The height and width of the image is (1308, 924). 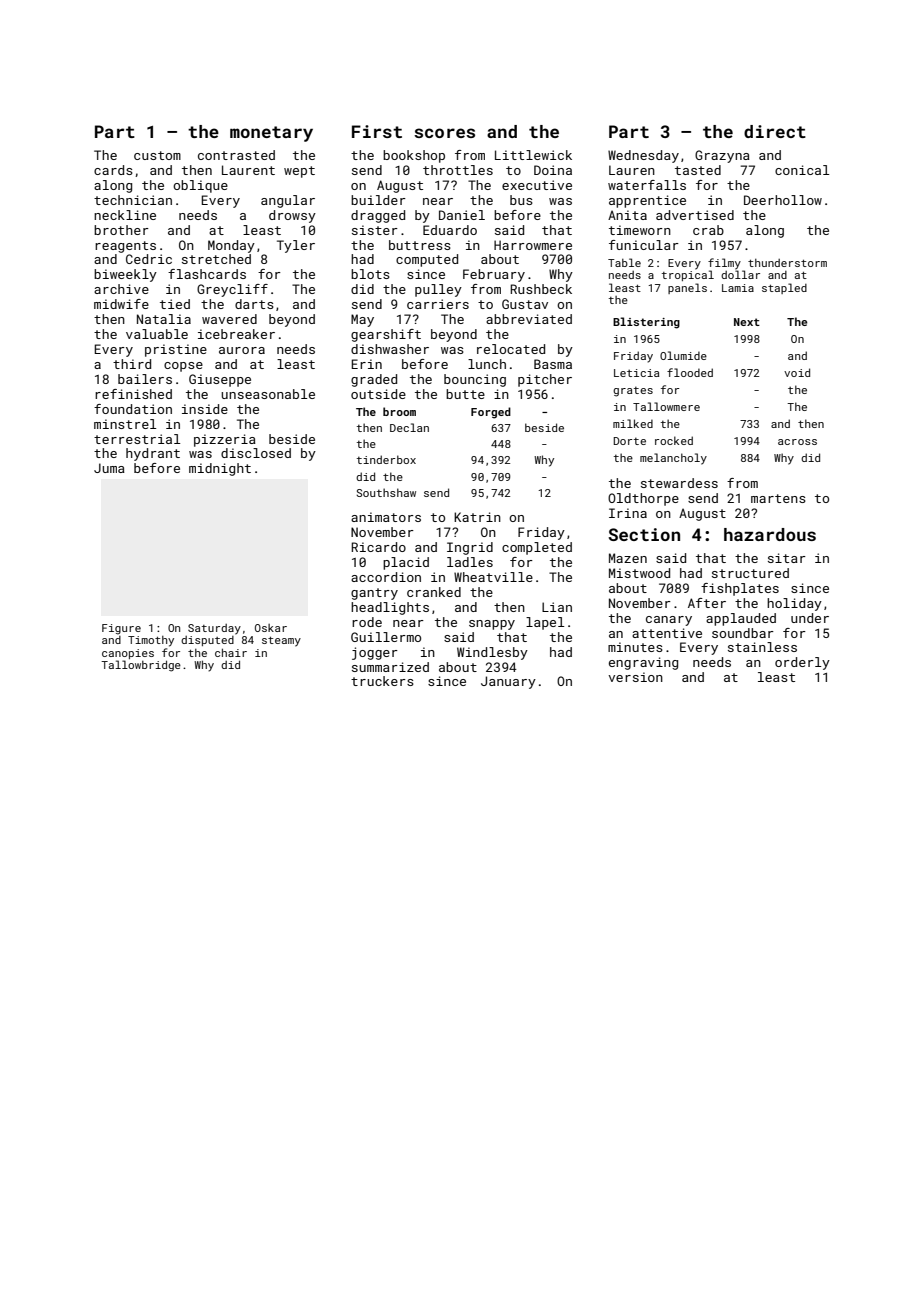 I want to click on Harrowmere, so click(x=533, y=245).
